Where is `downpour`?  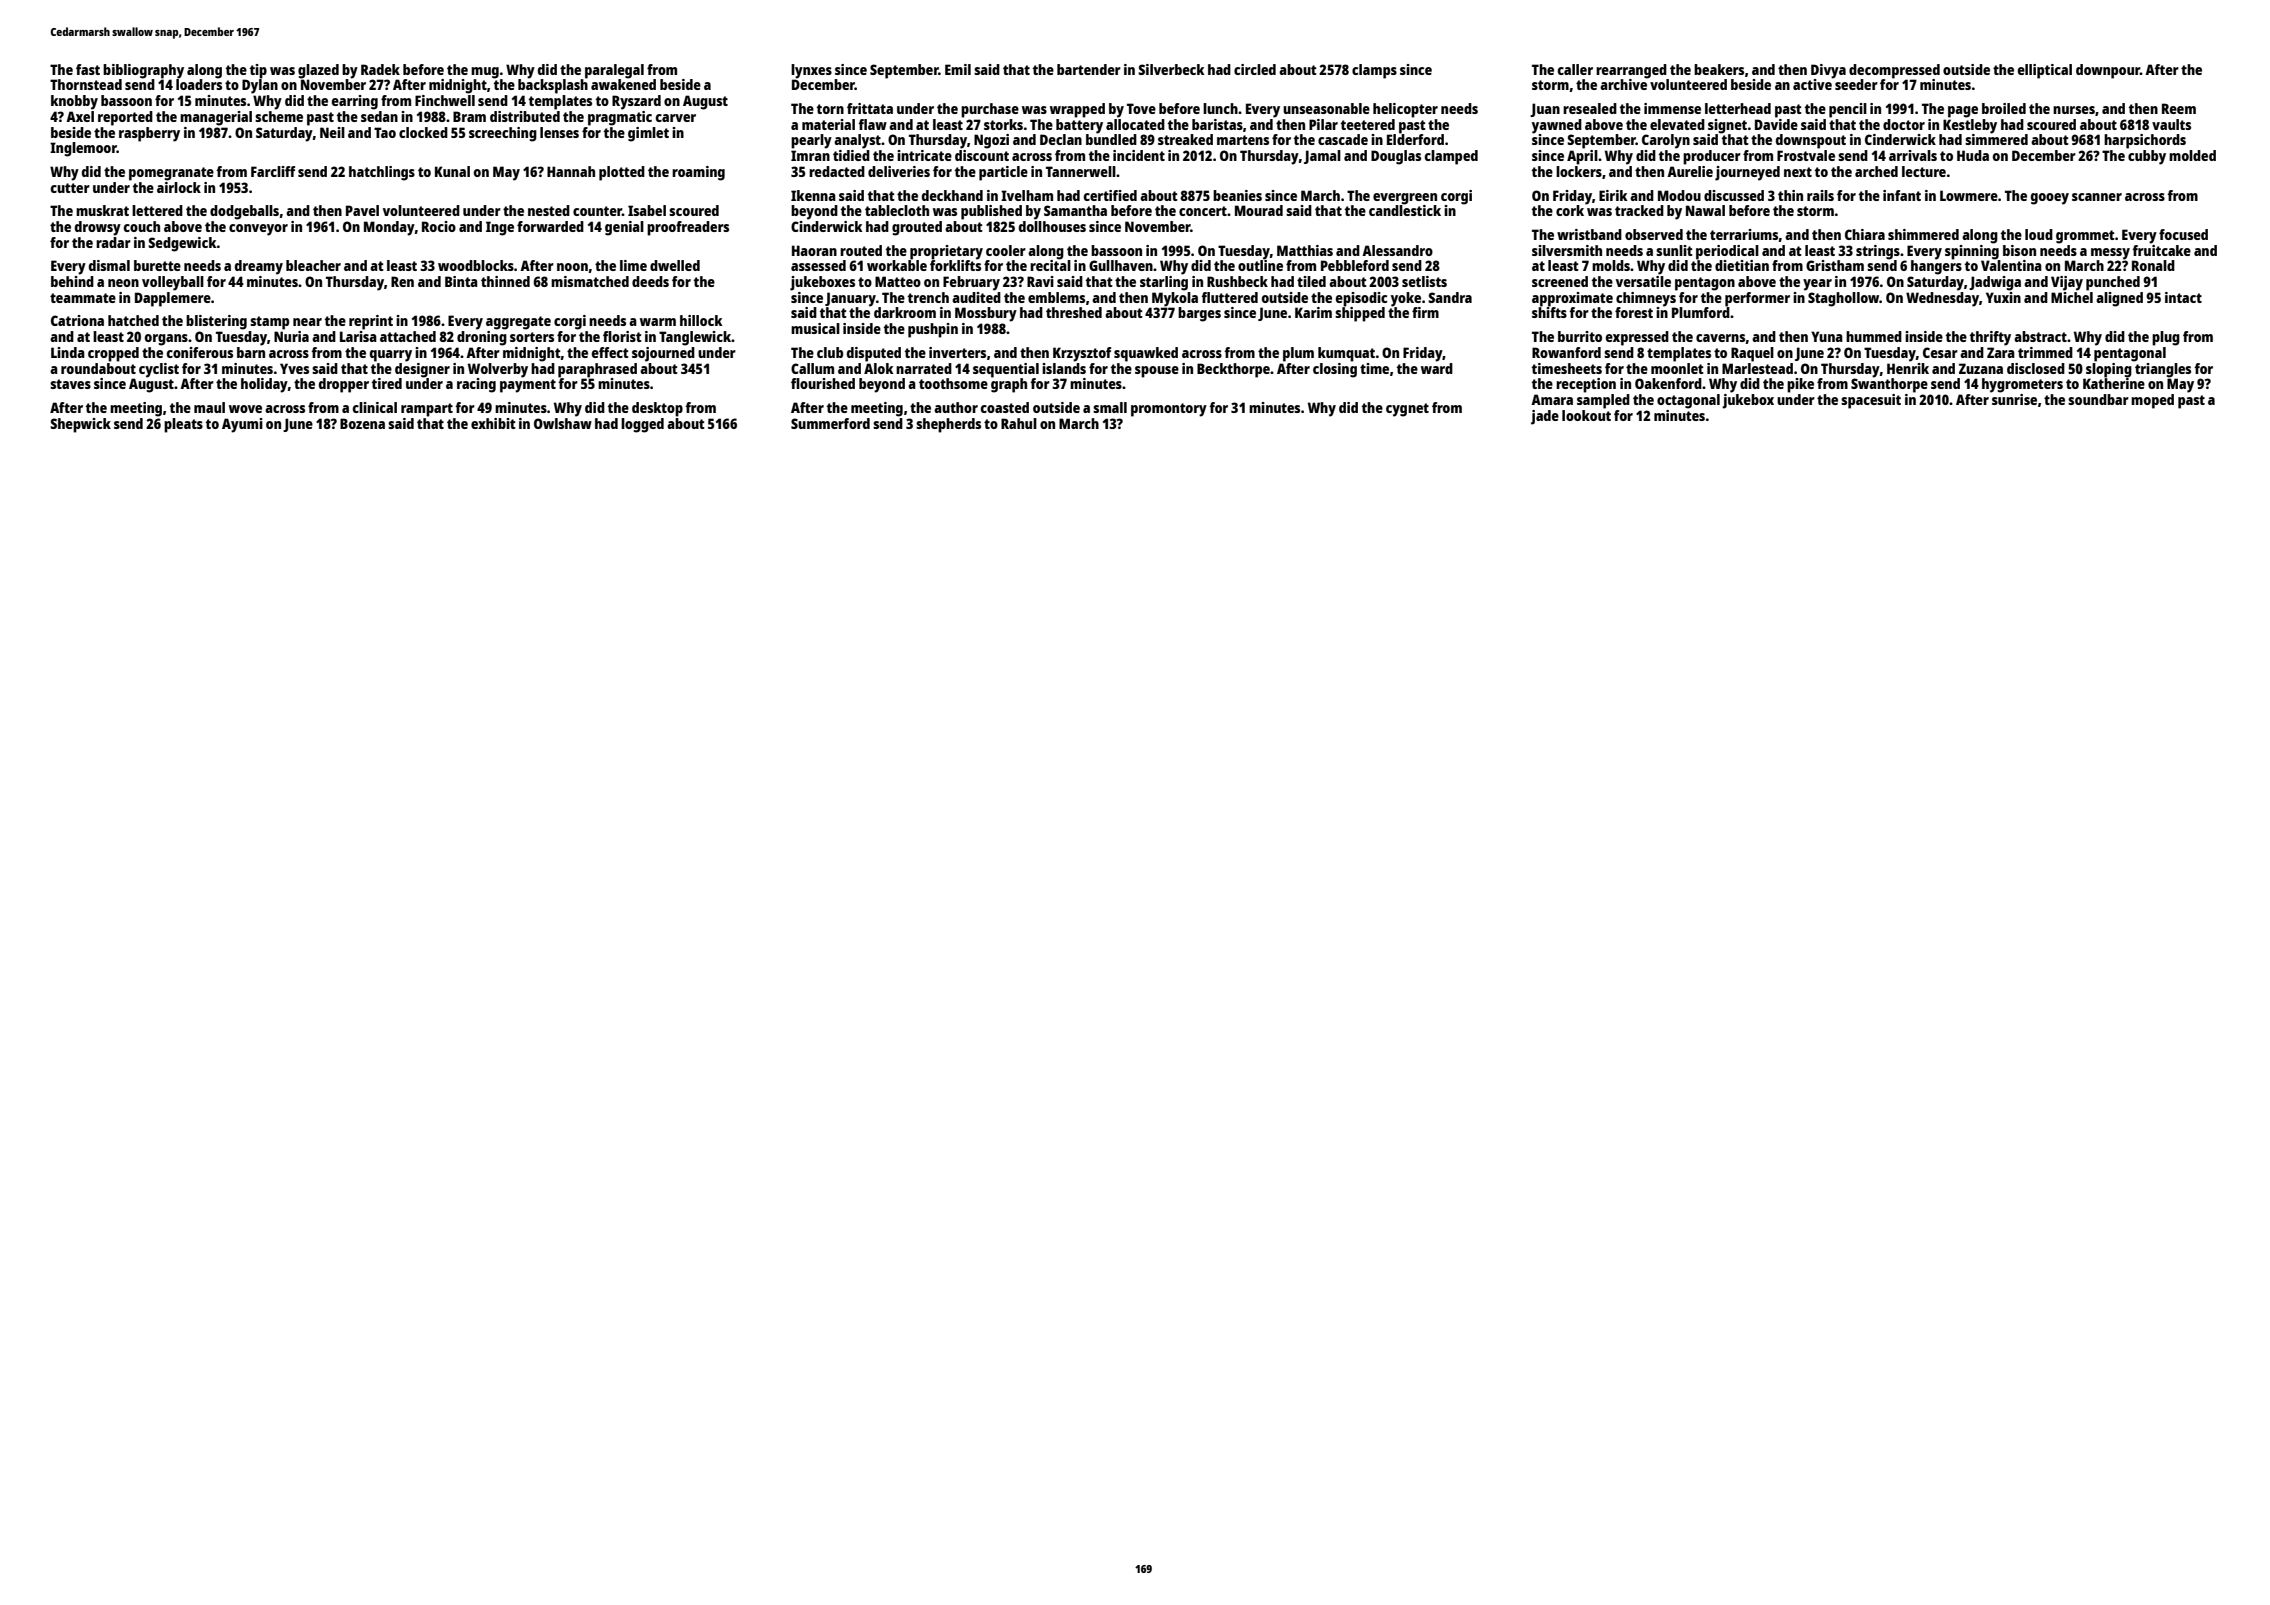
downpour is located at coordinates (2108, 71).
